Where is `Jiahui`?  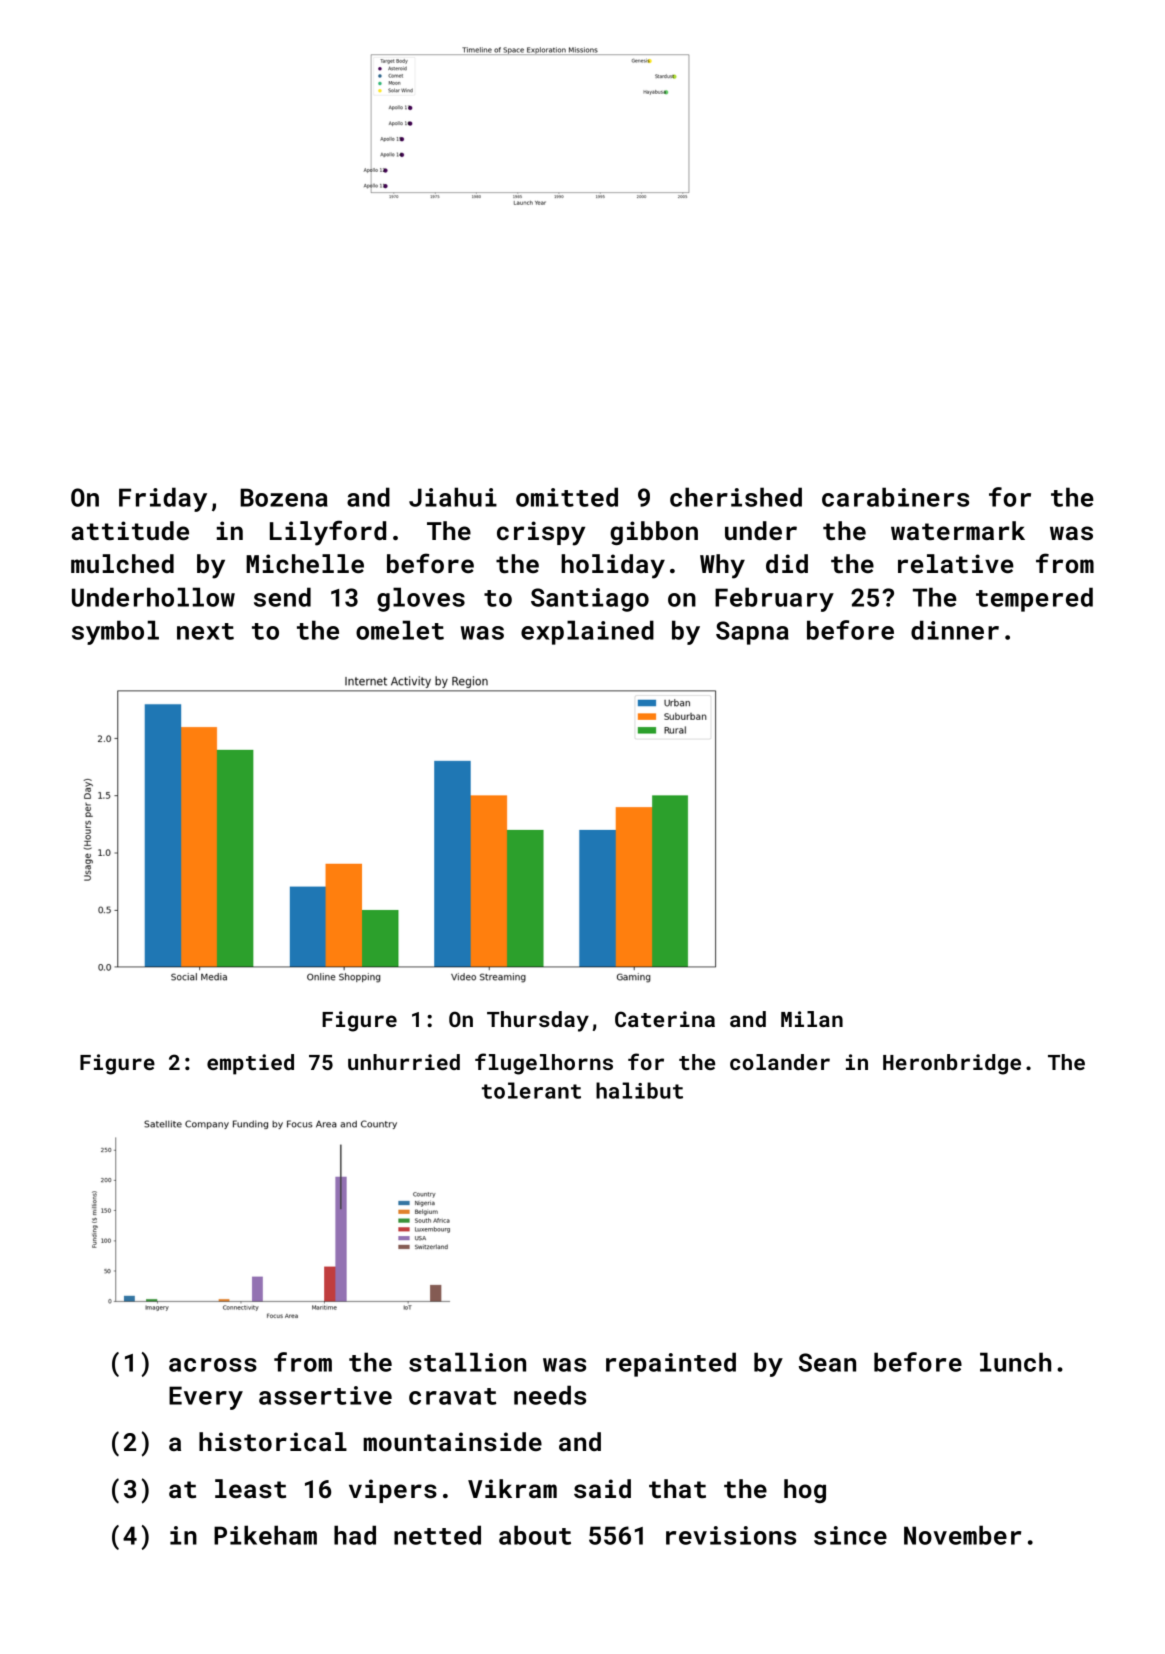 Jiahui is located at coordinates (453, 497).
